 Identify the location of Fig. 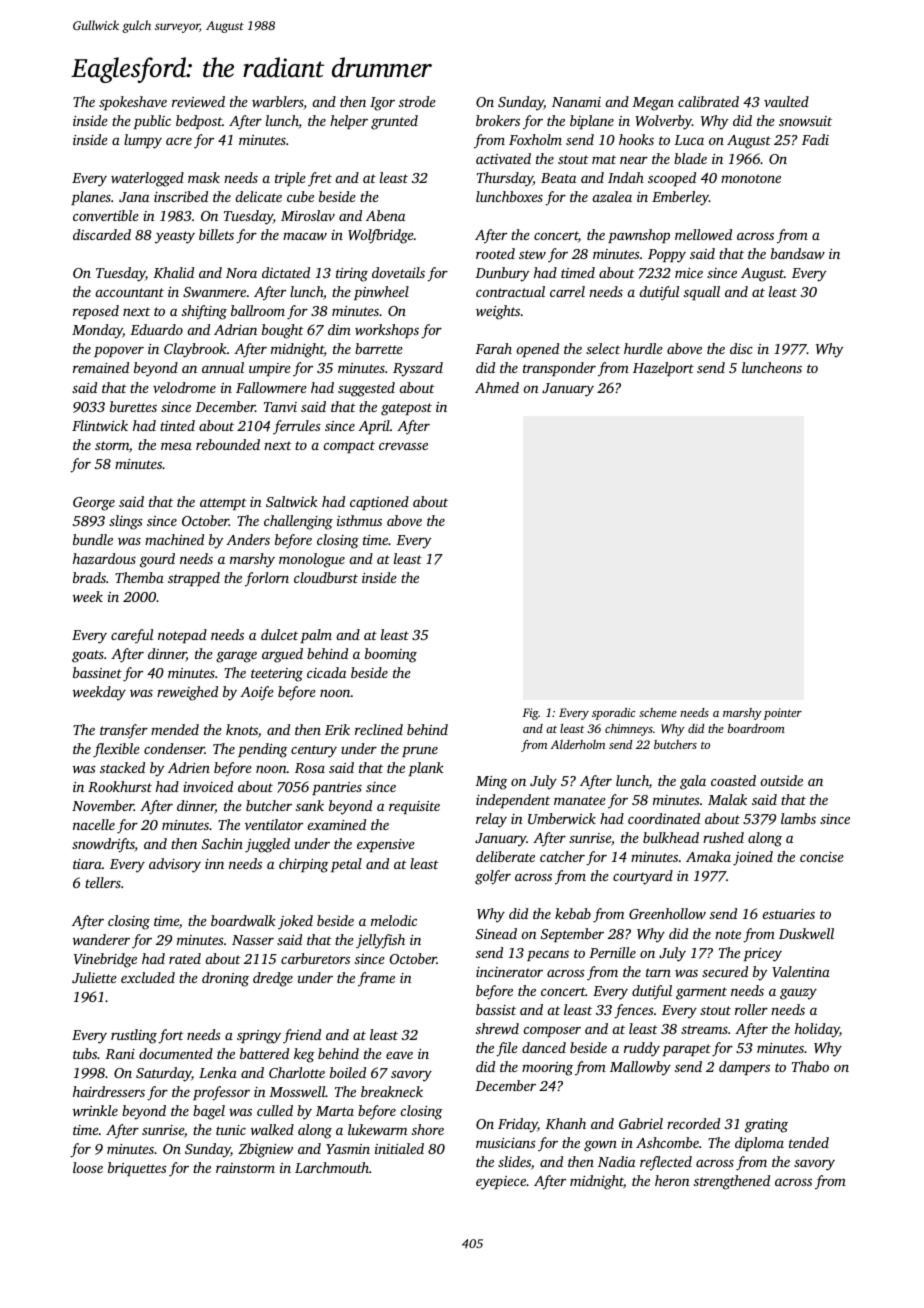
(531, 714).
